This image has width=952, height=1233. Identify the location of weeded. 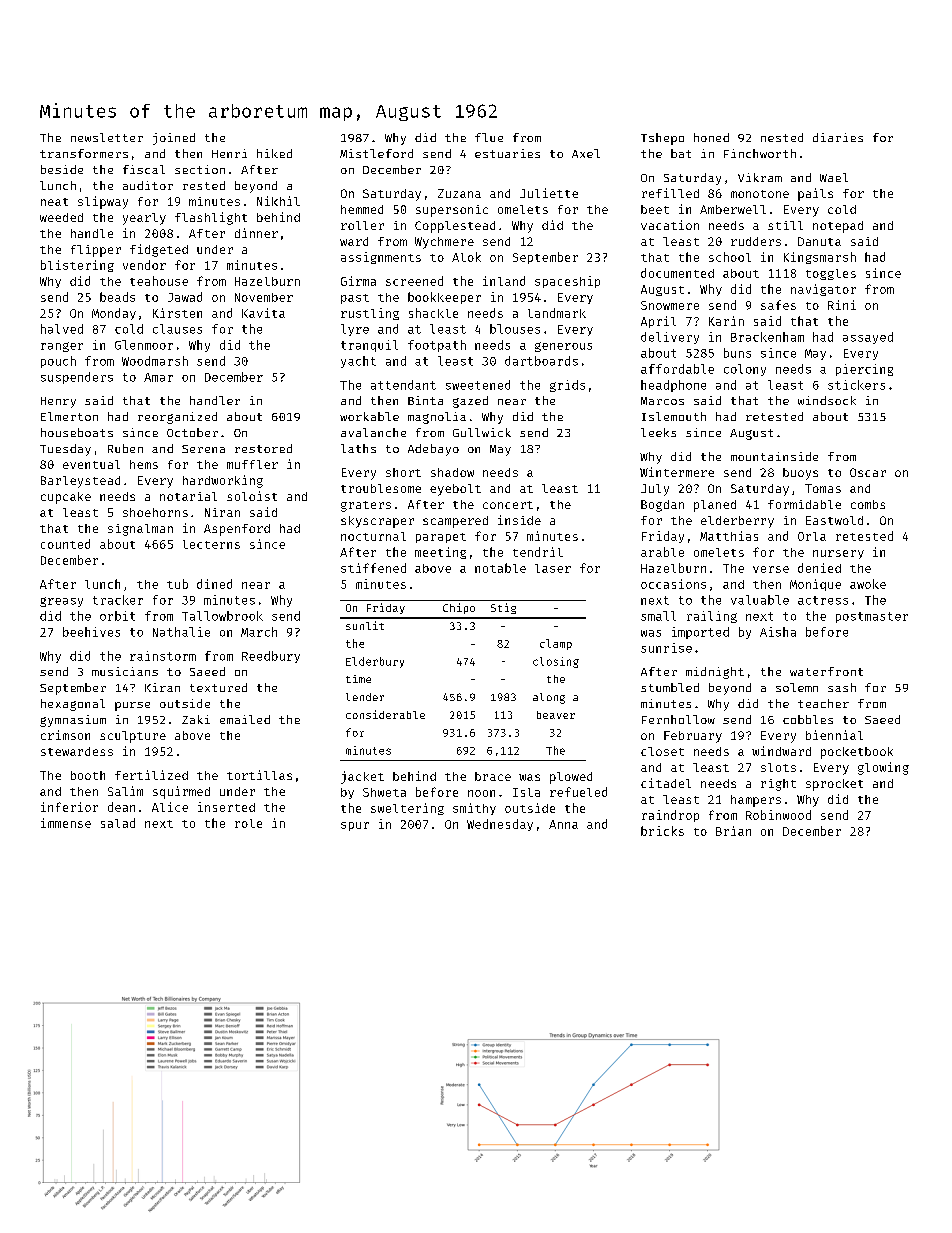
(61, 217).
